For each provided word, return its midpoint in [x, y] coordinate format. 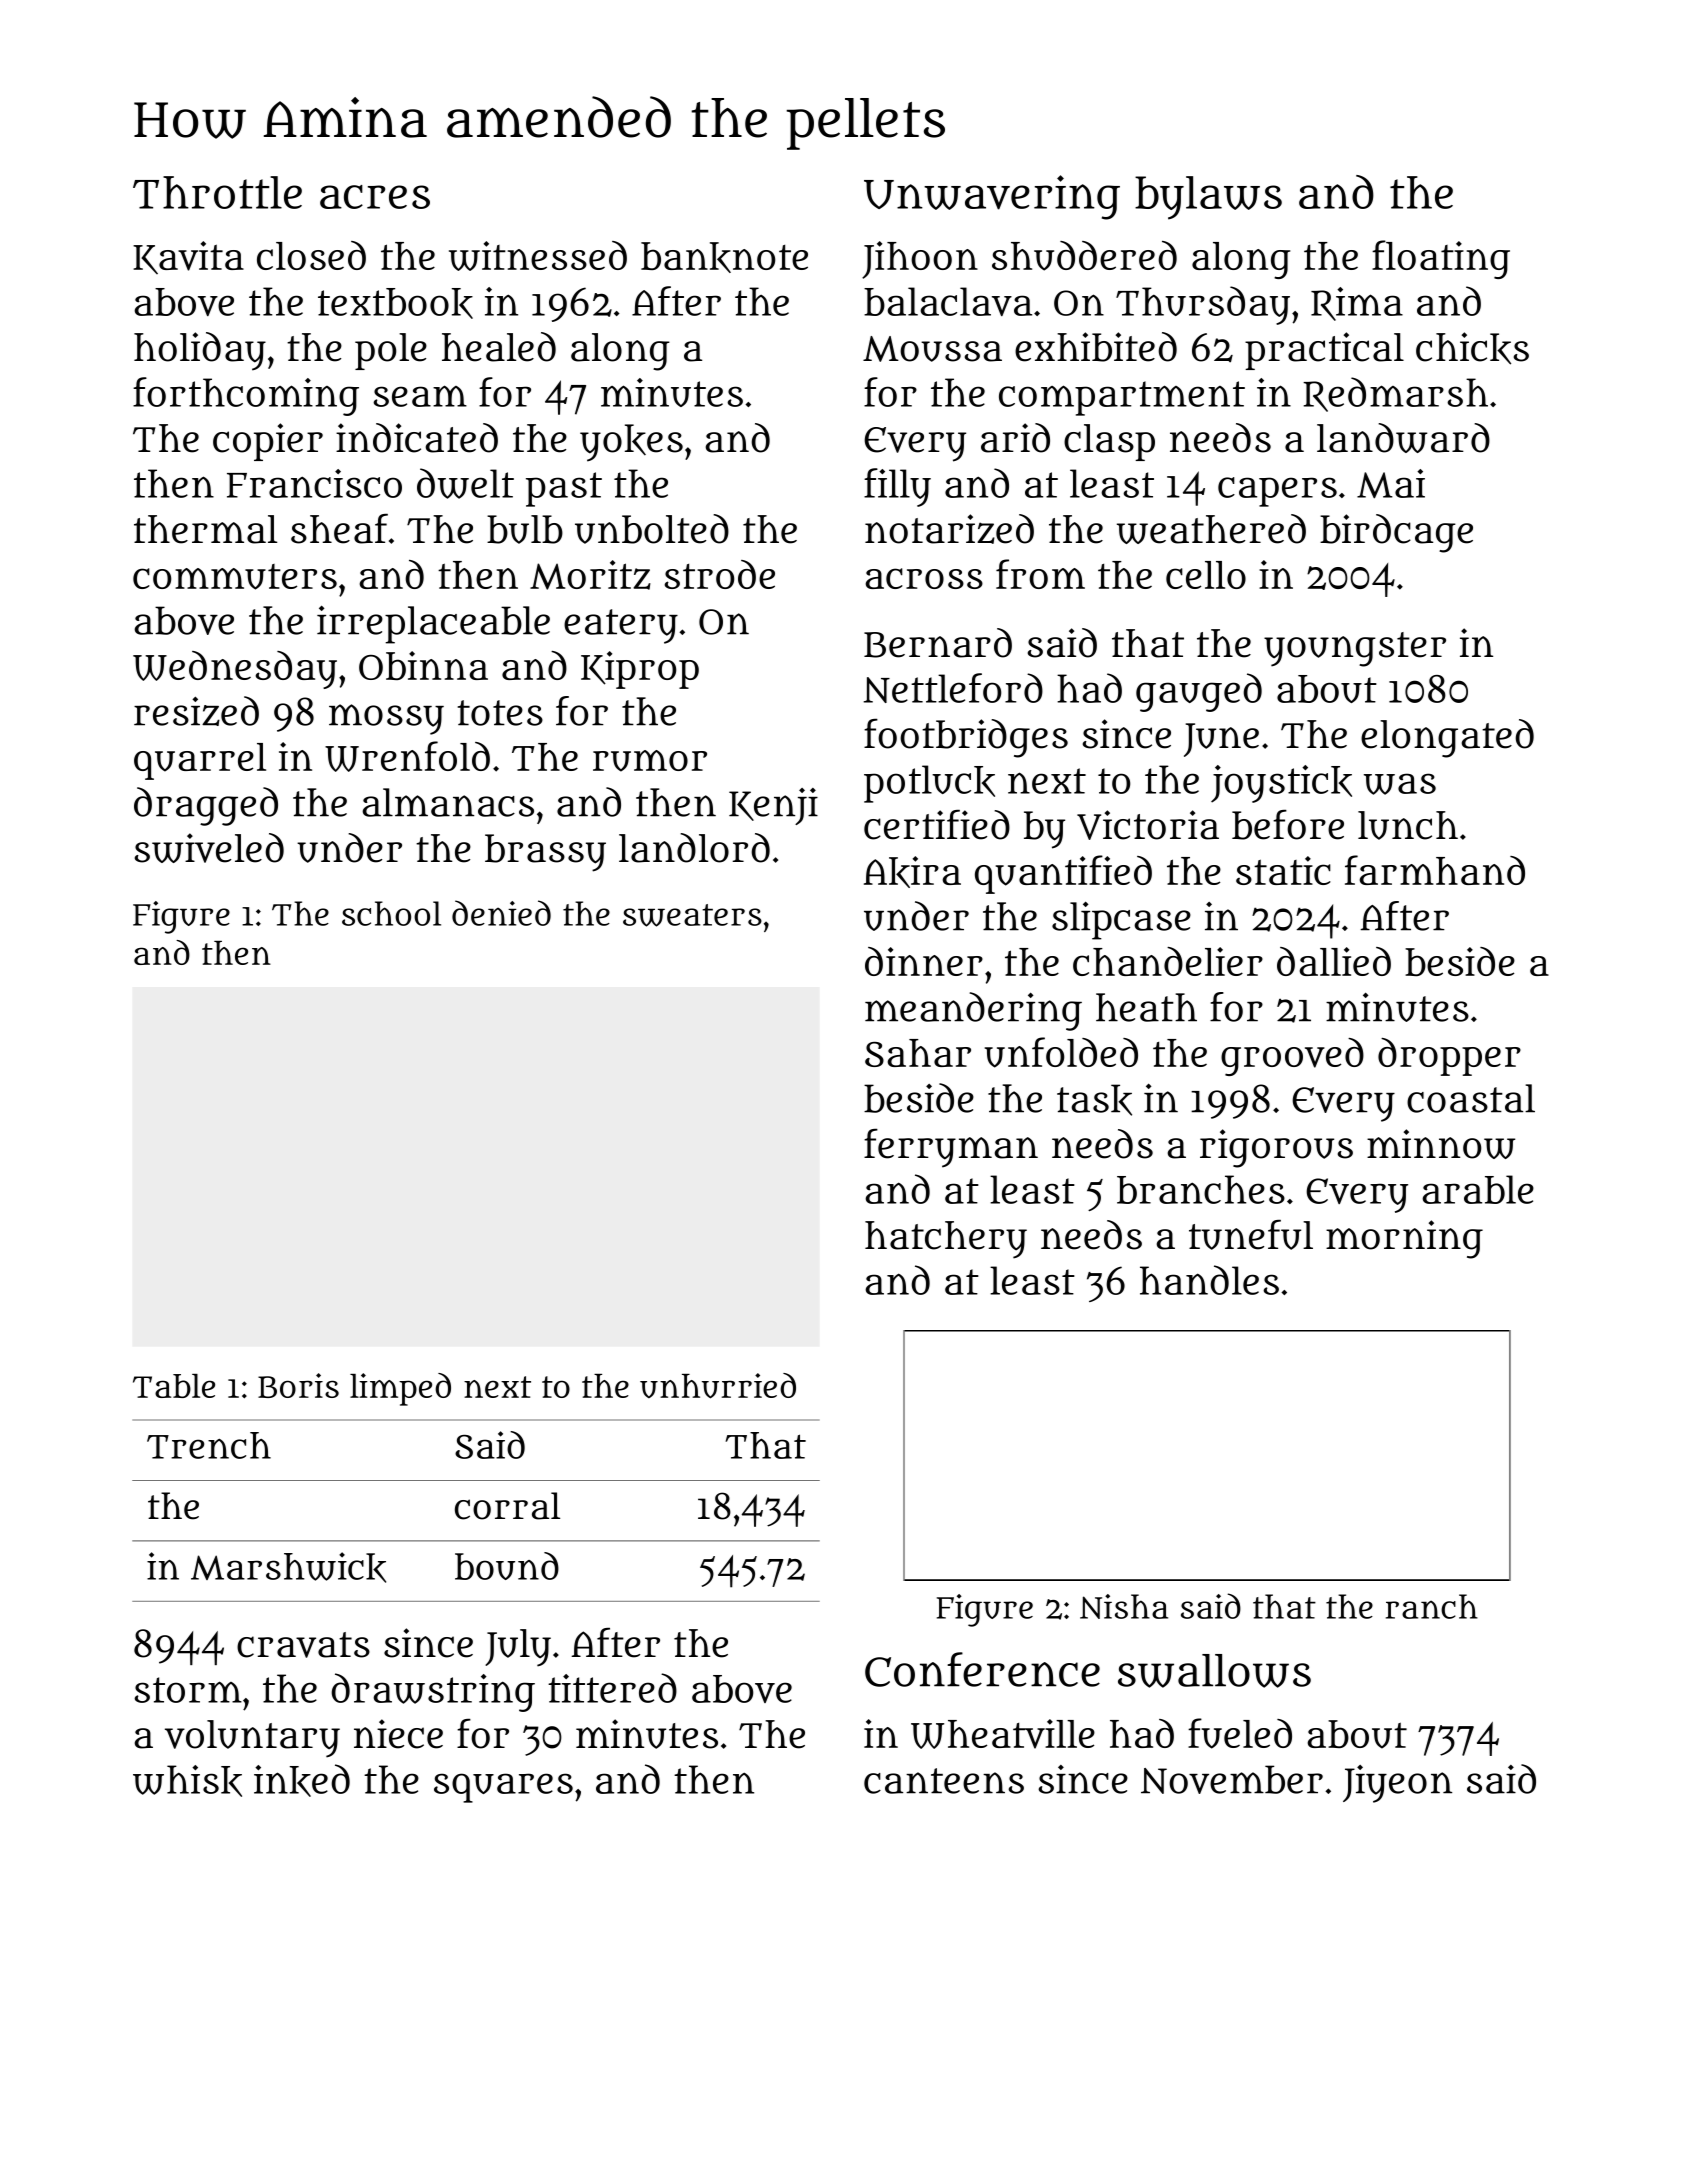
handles [1209, 1280]
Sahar [918, 1053]
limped [400, 1389]
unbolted [652, 529]
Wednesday [235, 670]
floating [1441, 259]
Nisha [1124, 1606]
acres [375, 197]
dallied [1334, 961]
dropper [1449, 1057]
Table [174, 1386]
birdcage [1396, 533]
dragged [206, 806]
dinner [924, 961]
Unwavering [992, 197]
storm [188, 1690]
